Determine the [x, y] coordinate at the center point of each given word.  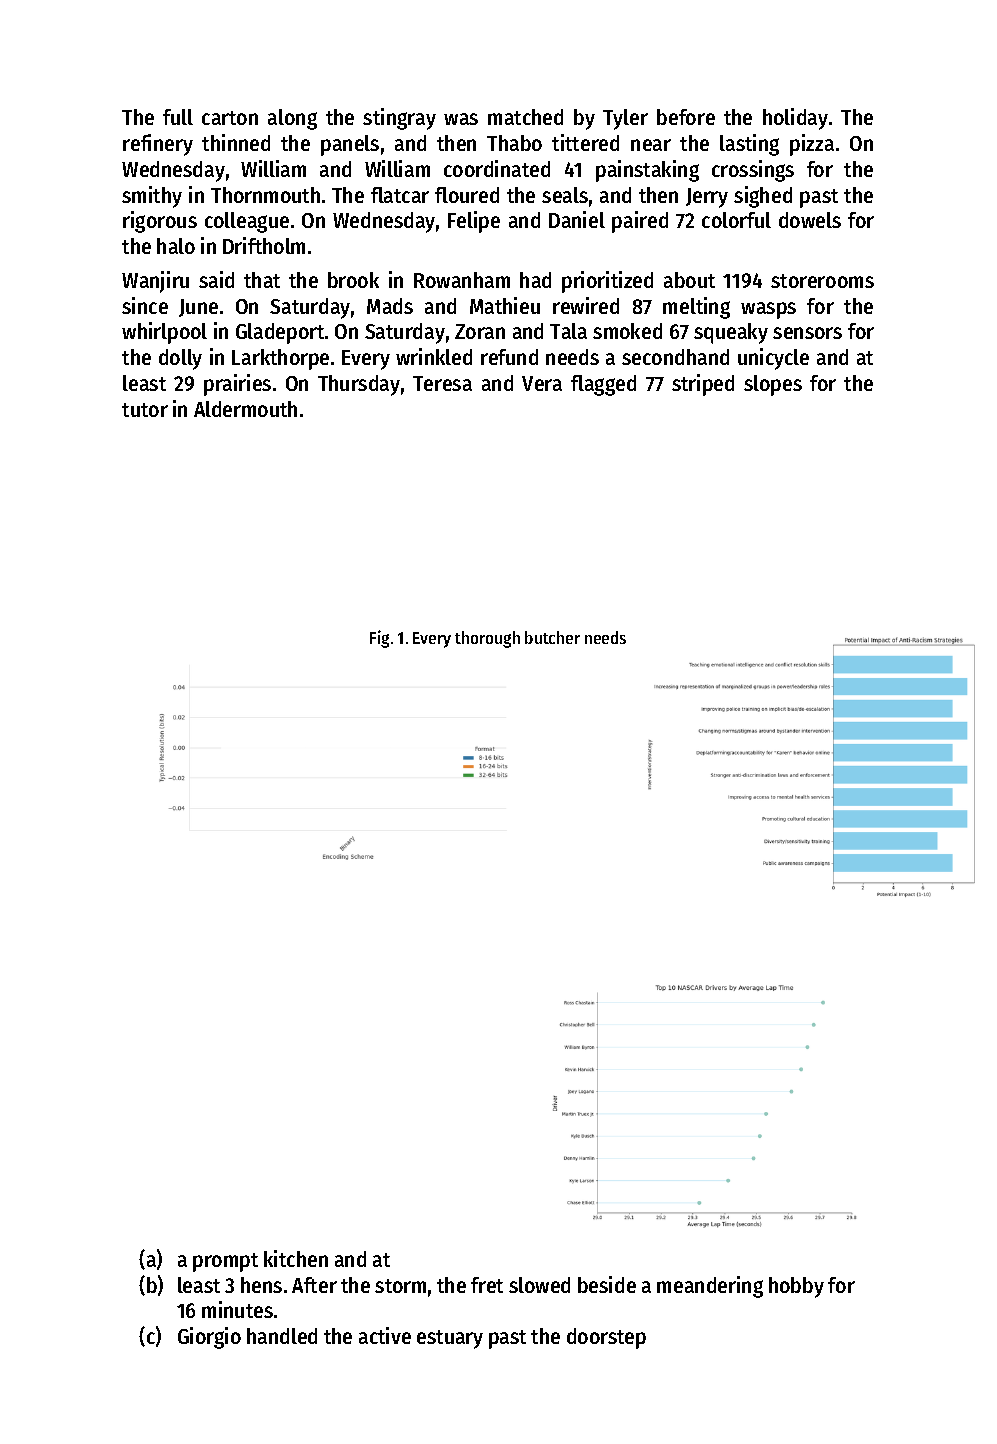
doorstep [606, 1338]
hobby [796, 1287]
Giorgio [209, 1338]
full [178, 117]
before [686, 117]
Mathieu [505, 305]
